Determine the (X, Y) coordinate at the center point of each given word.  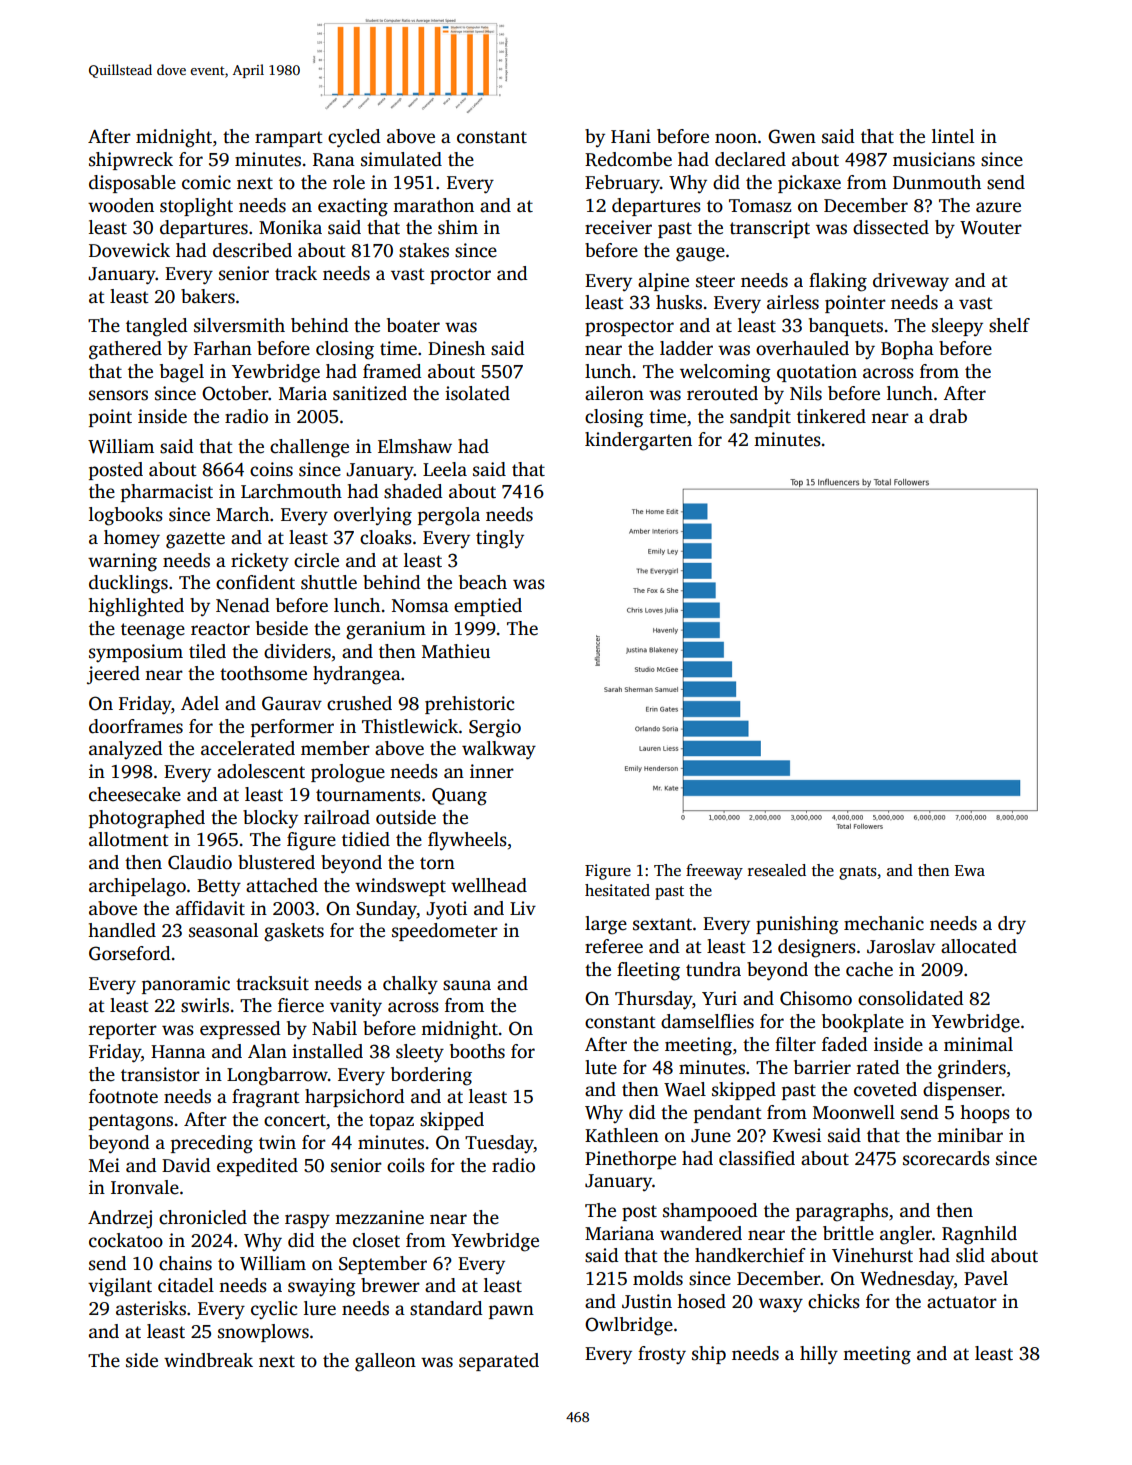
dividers (297, 651)
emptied (488, 607)
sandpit (760, 418)
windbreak (208, 1360)
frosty (662, 1355)
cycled (354, 138)
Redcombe (628, 159)
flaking (838, 282)
